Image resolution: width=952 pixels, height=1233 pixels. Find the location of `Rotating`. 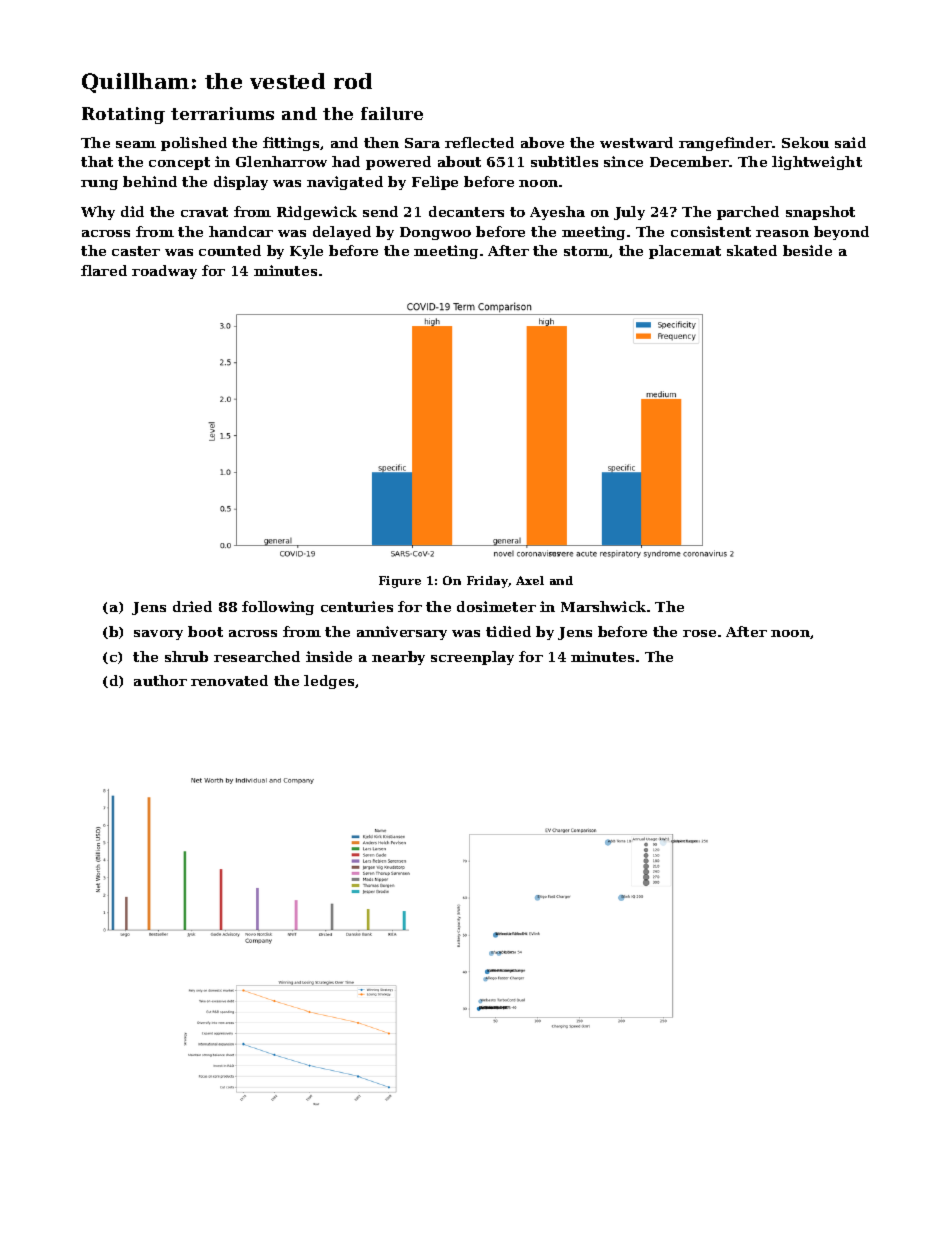

Rotating is located at coordinates (123, 115).
